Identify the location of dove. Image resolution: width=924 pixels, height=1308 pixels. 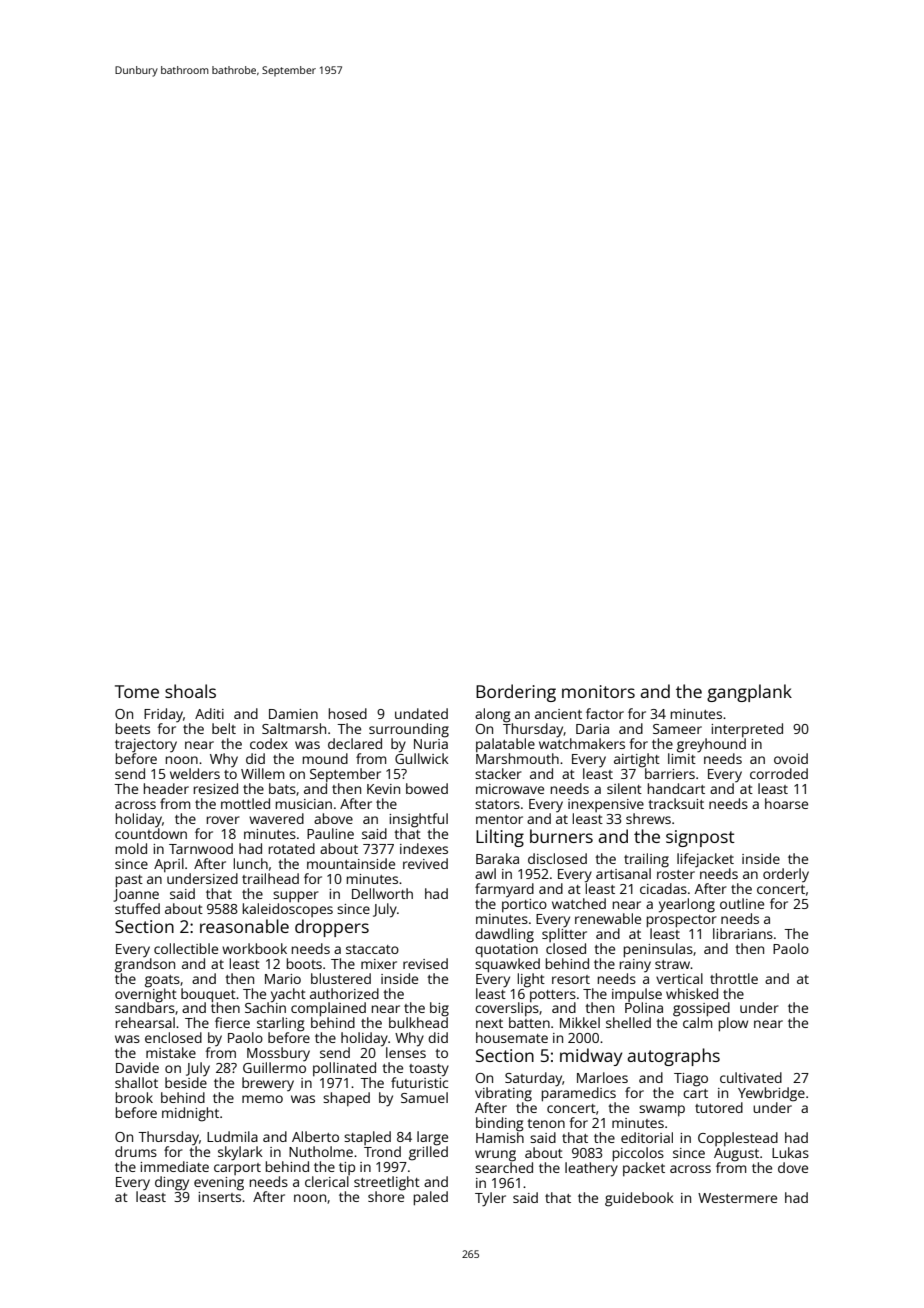
(793, 1167).
